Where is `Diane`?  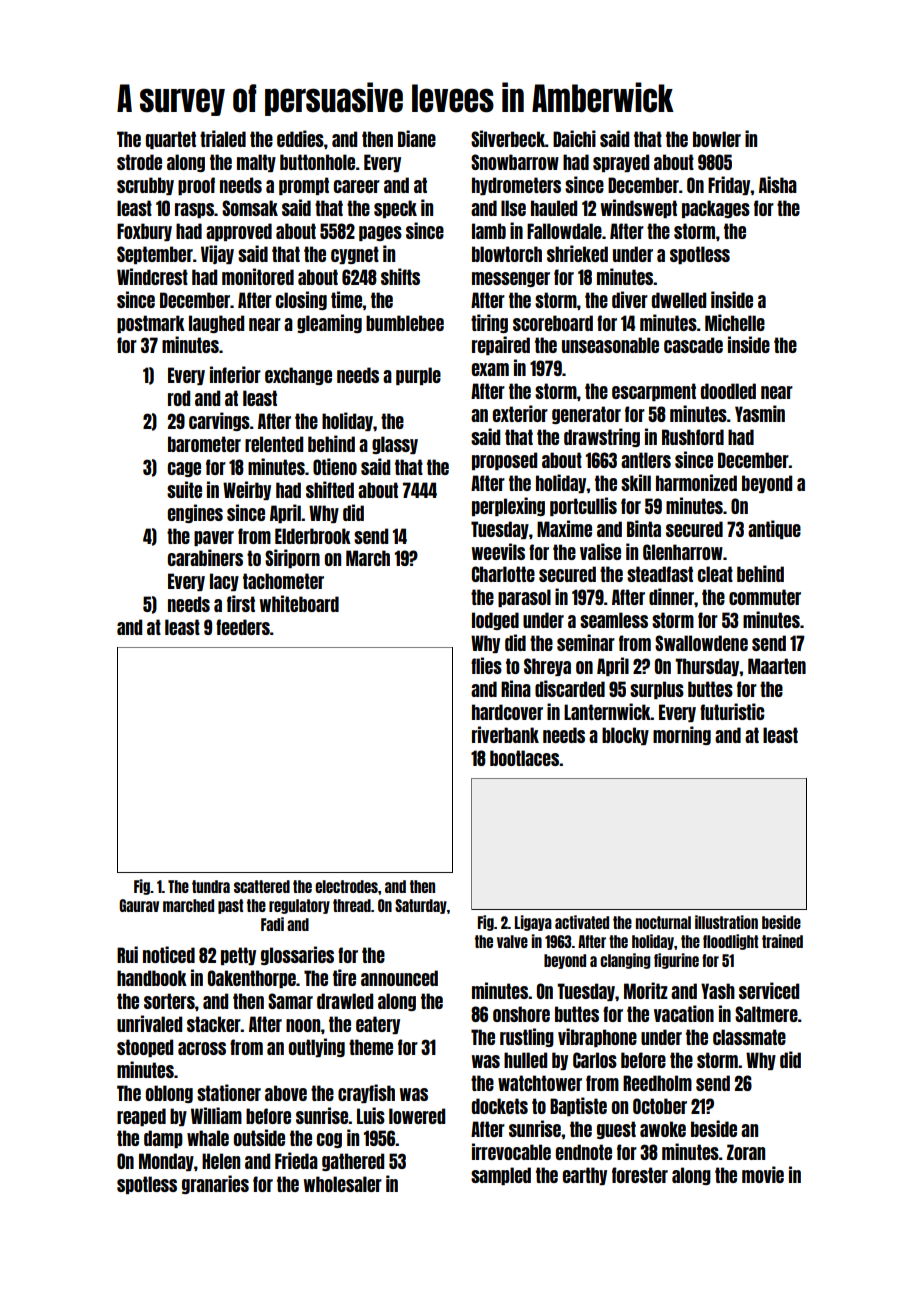 Diane is located at coordinates (417, 138).
